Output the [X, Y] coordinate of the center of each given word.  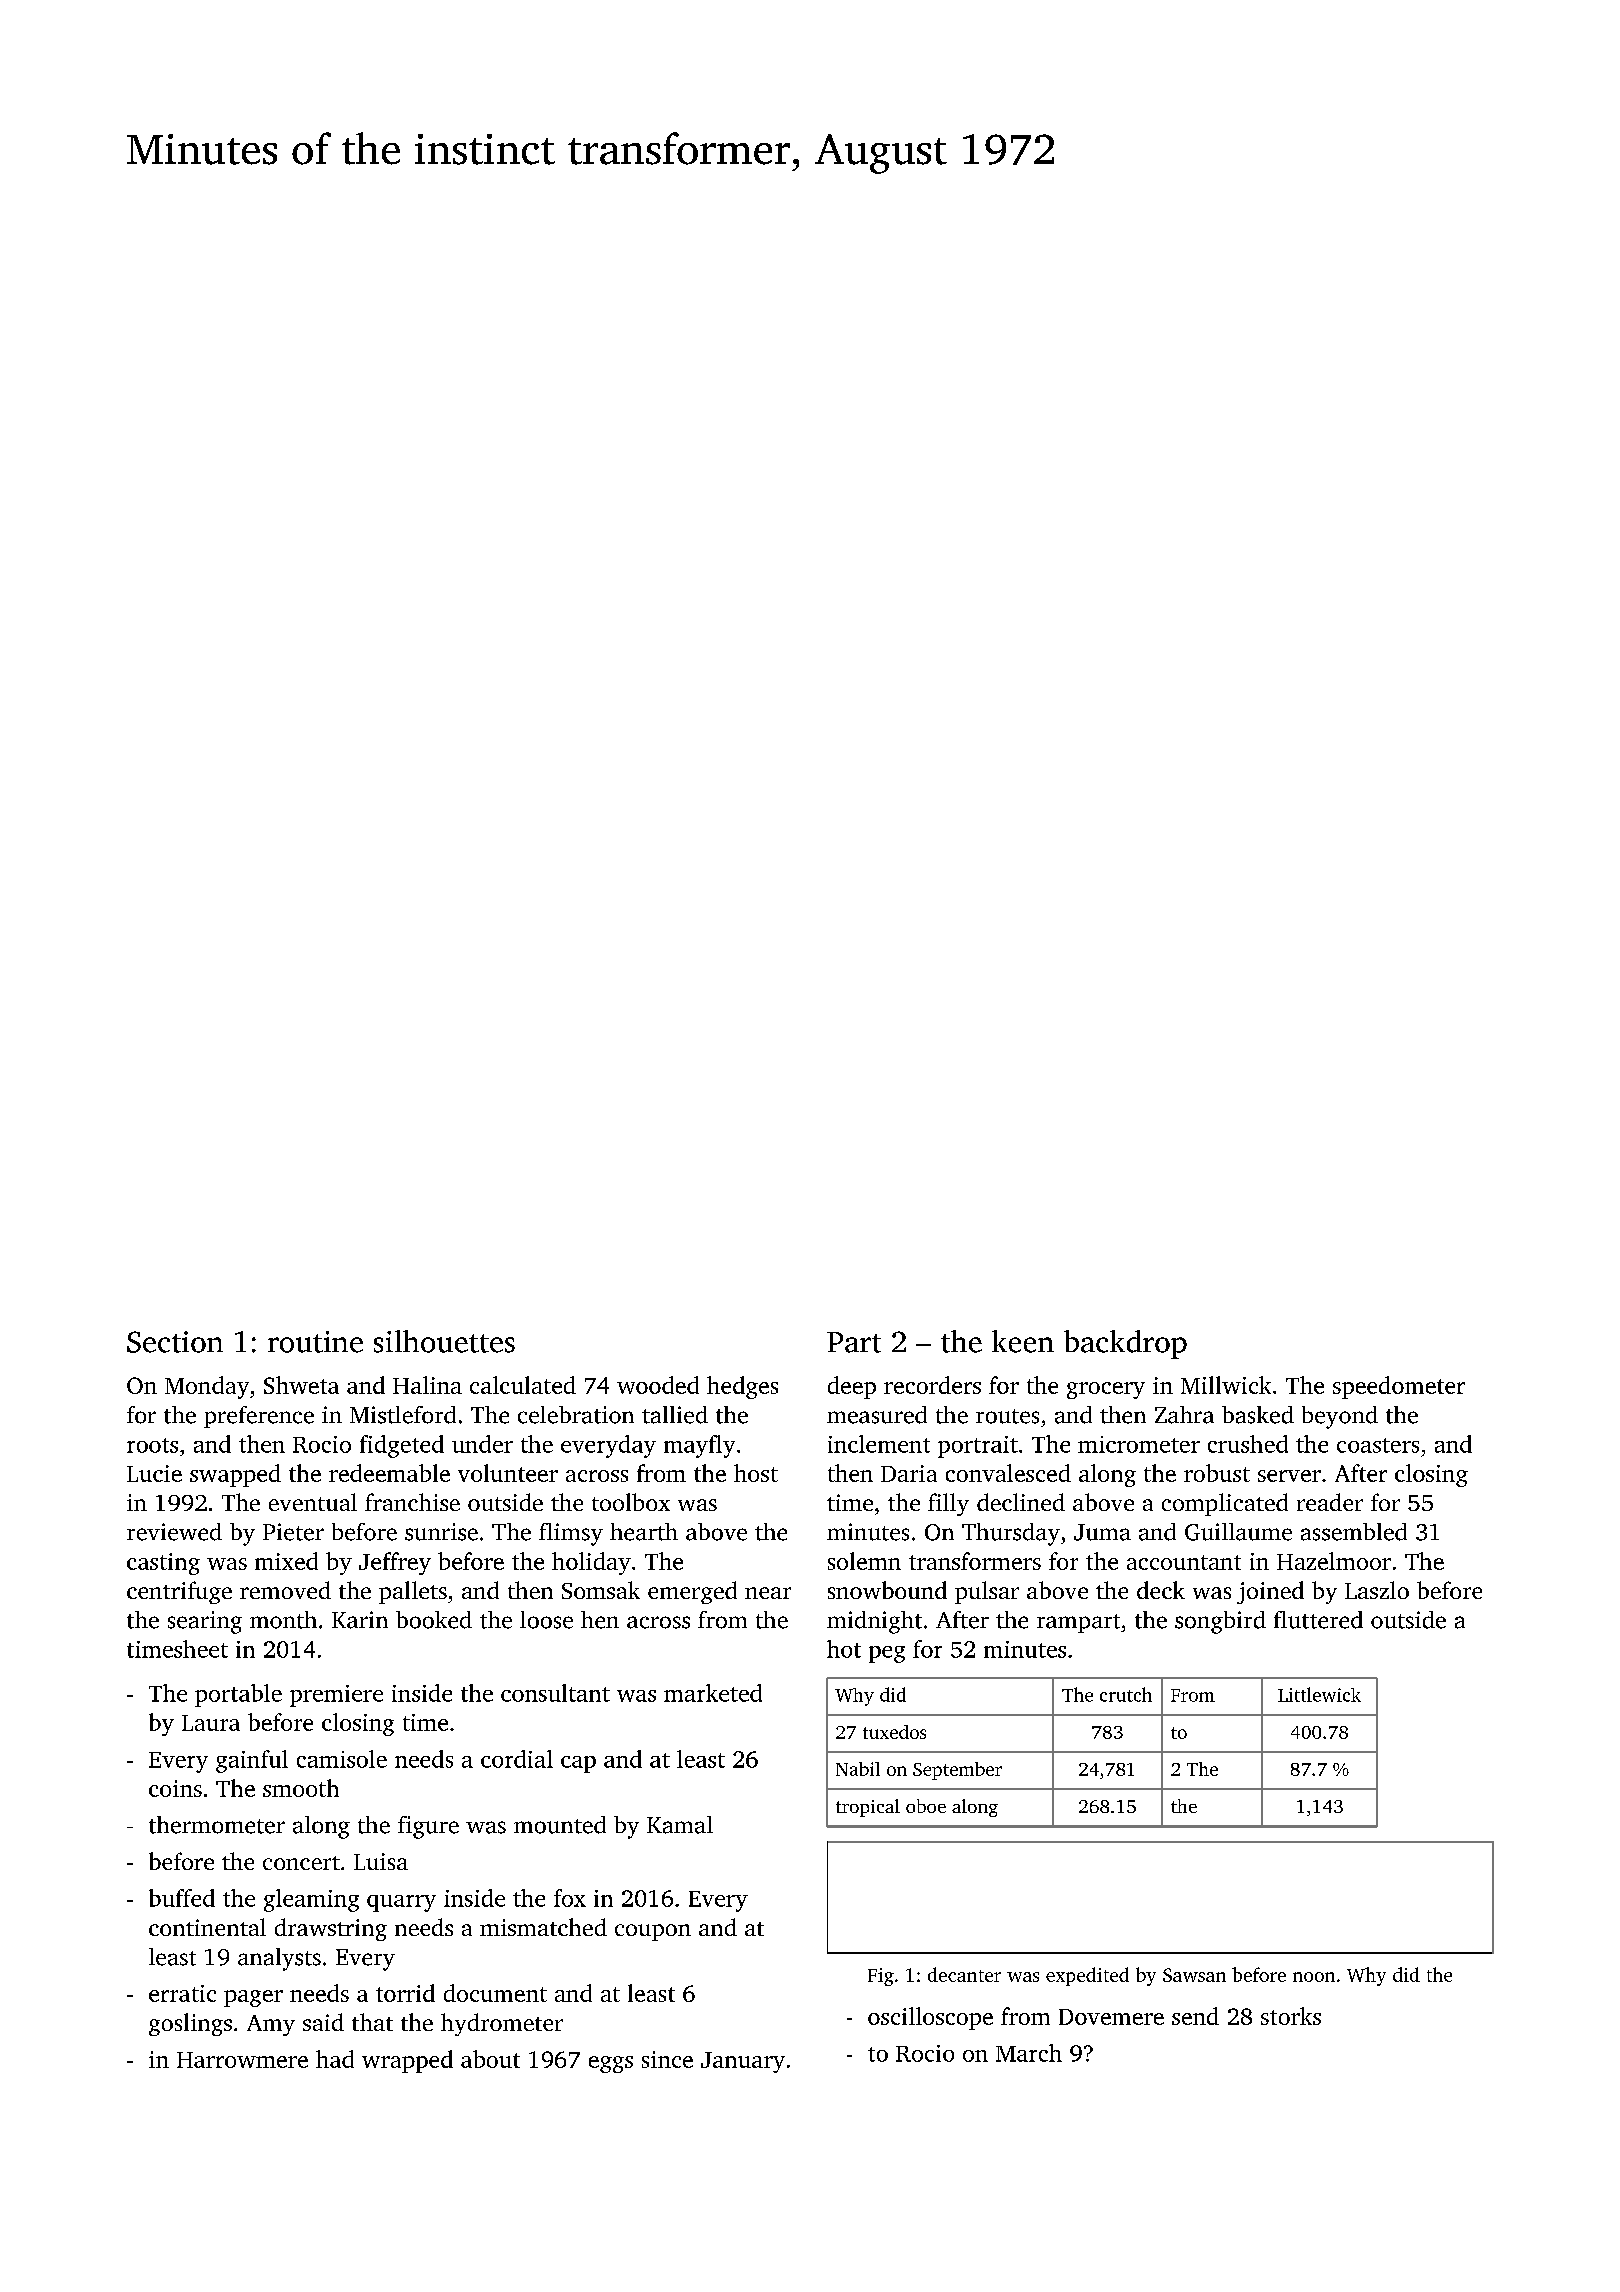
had [335, 2059]
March [1029, 2053]
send [1195, 2016]
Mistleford [403, 1415]
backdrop [1125, 1344]
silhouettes [444, 1341]
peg [887, 1654]
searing [205, 1622]
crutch [1126, 1694]
